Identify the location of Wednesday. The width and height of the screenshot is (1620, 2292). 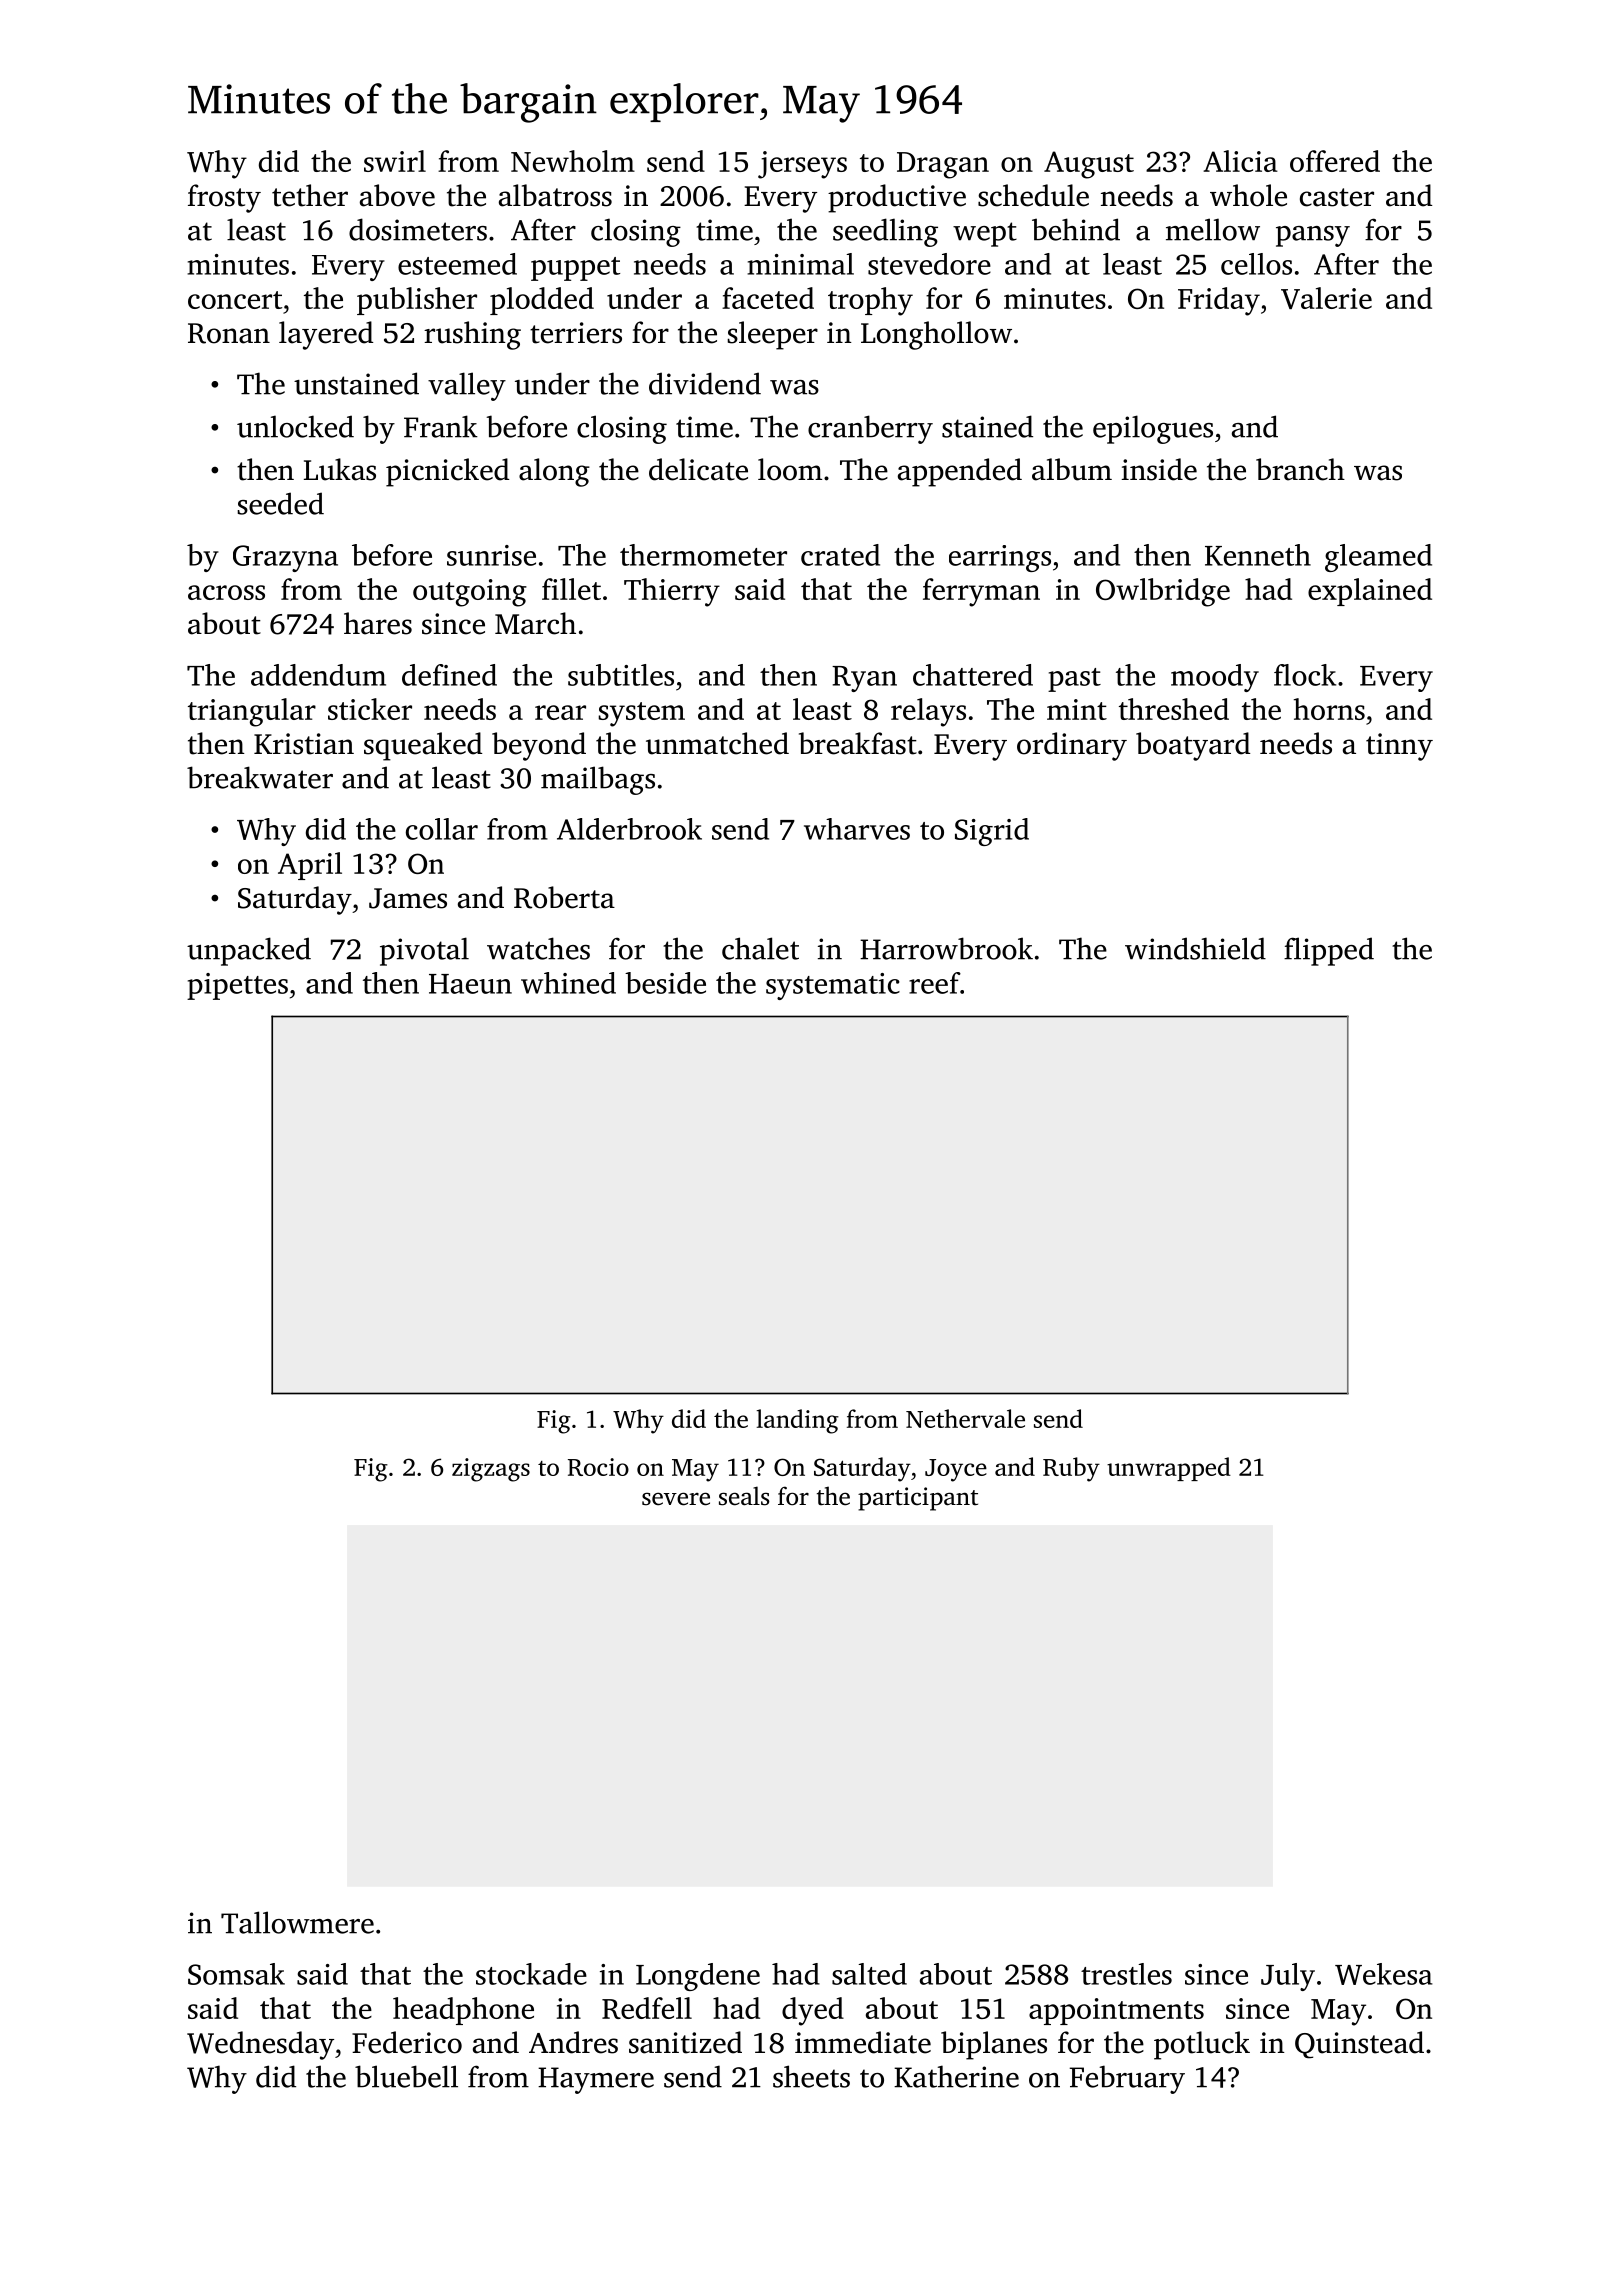
(260, 2045).
